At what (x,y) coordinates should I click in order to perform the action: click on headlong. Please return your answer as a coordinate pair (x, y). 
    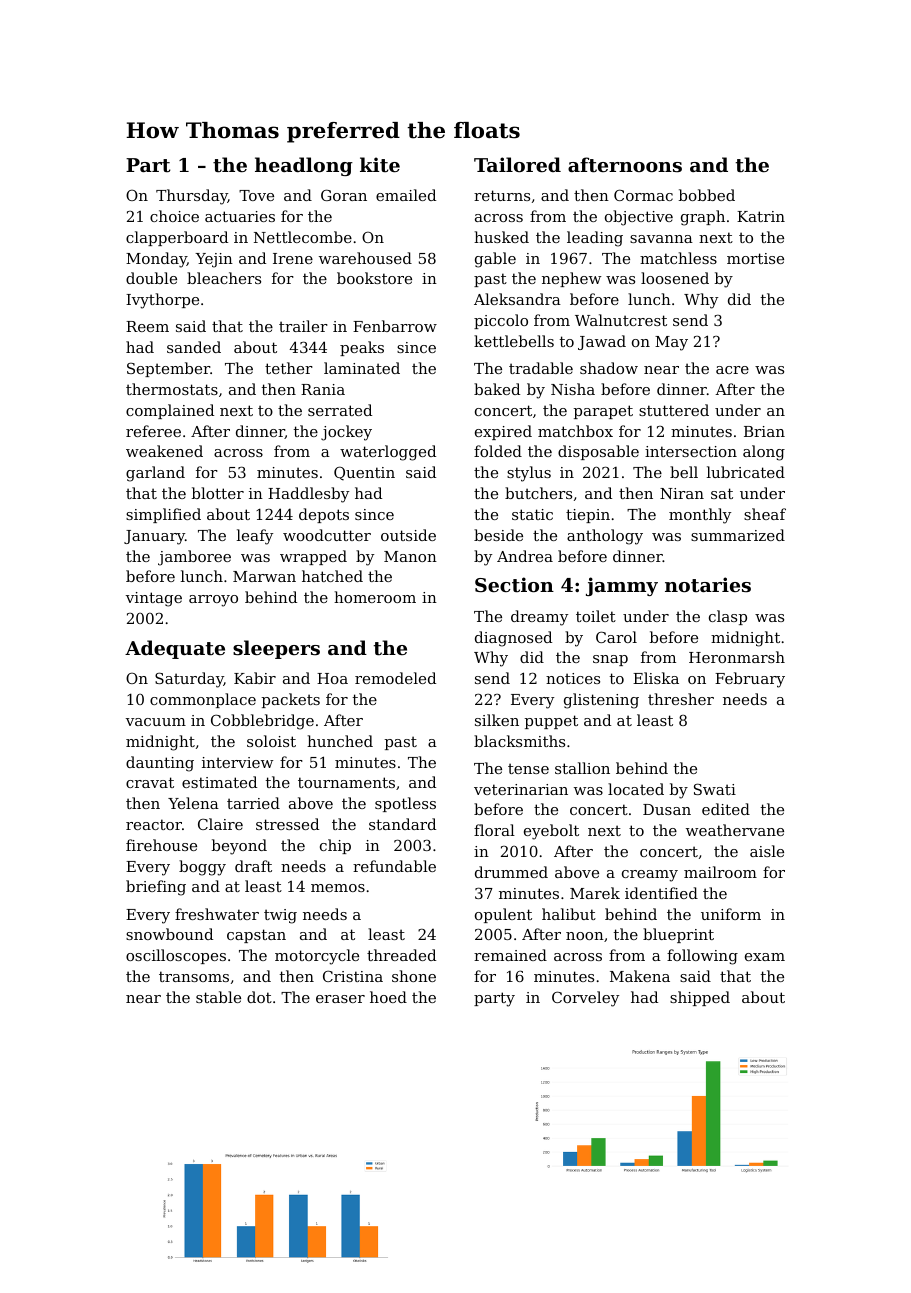
    Looking at the image, I should click on (304, 166).
